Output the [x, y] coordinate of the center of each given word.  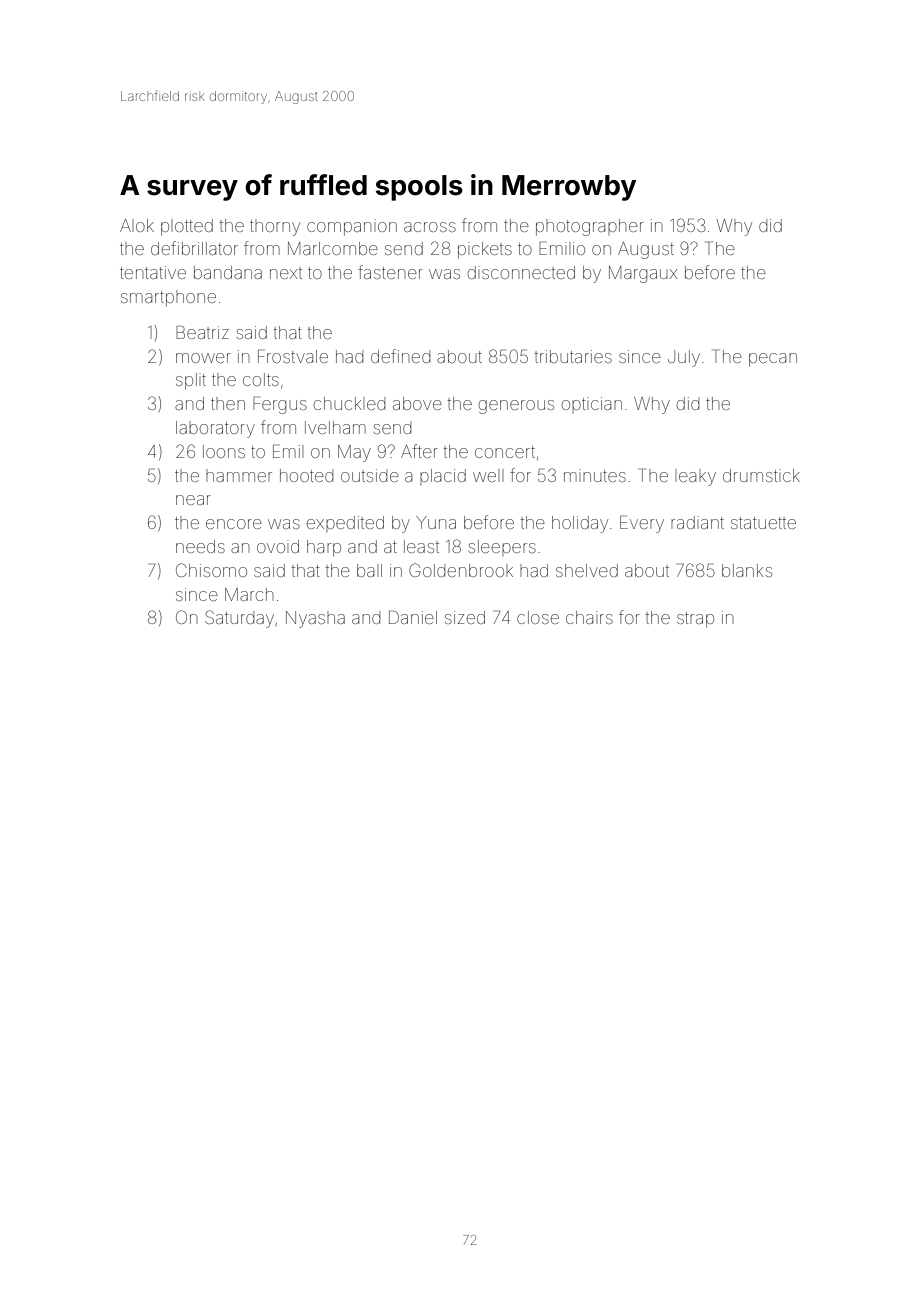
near [193, 500]
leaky [695, 477]
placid [443, 477]
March [249, 594]
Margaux [643, 274]
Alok [137, 225]
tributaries [573, 356]
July [684, 358]
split [191, 381]
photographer [590, 227]
